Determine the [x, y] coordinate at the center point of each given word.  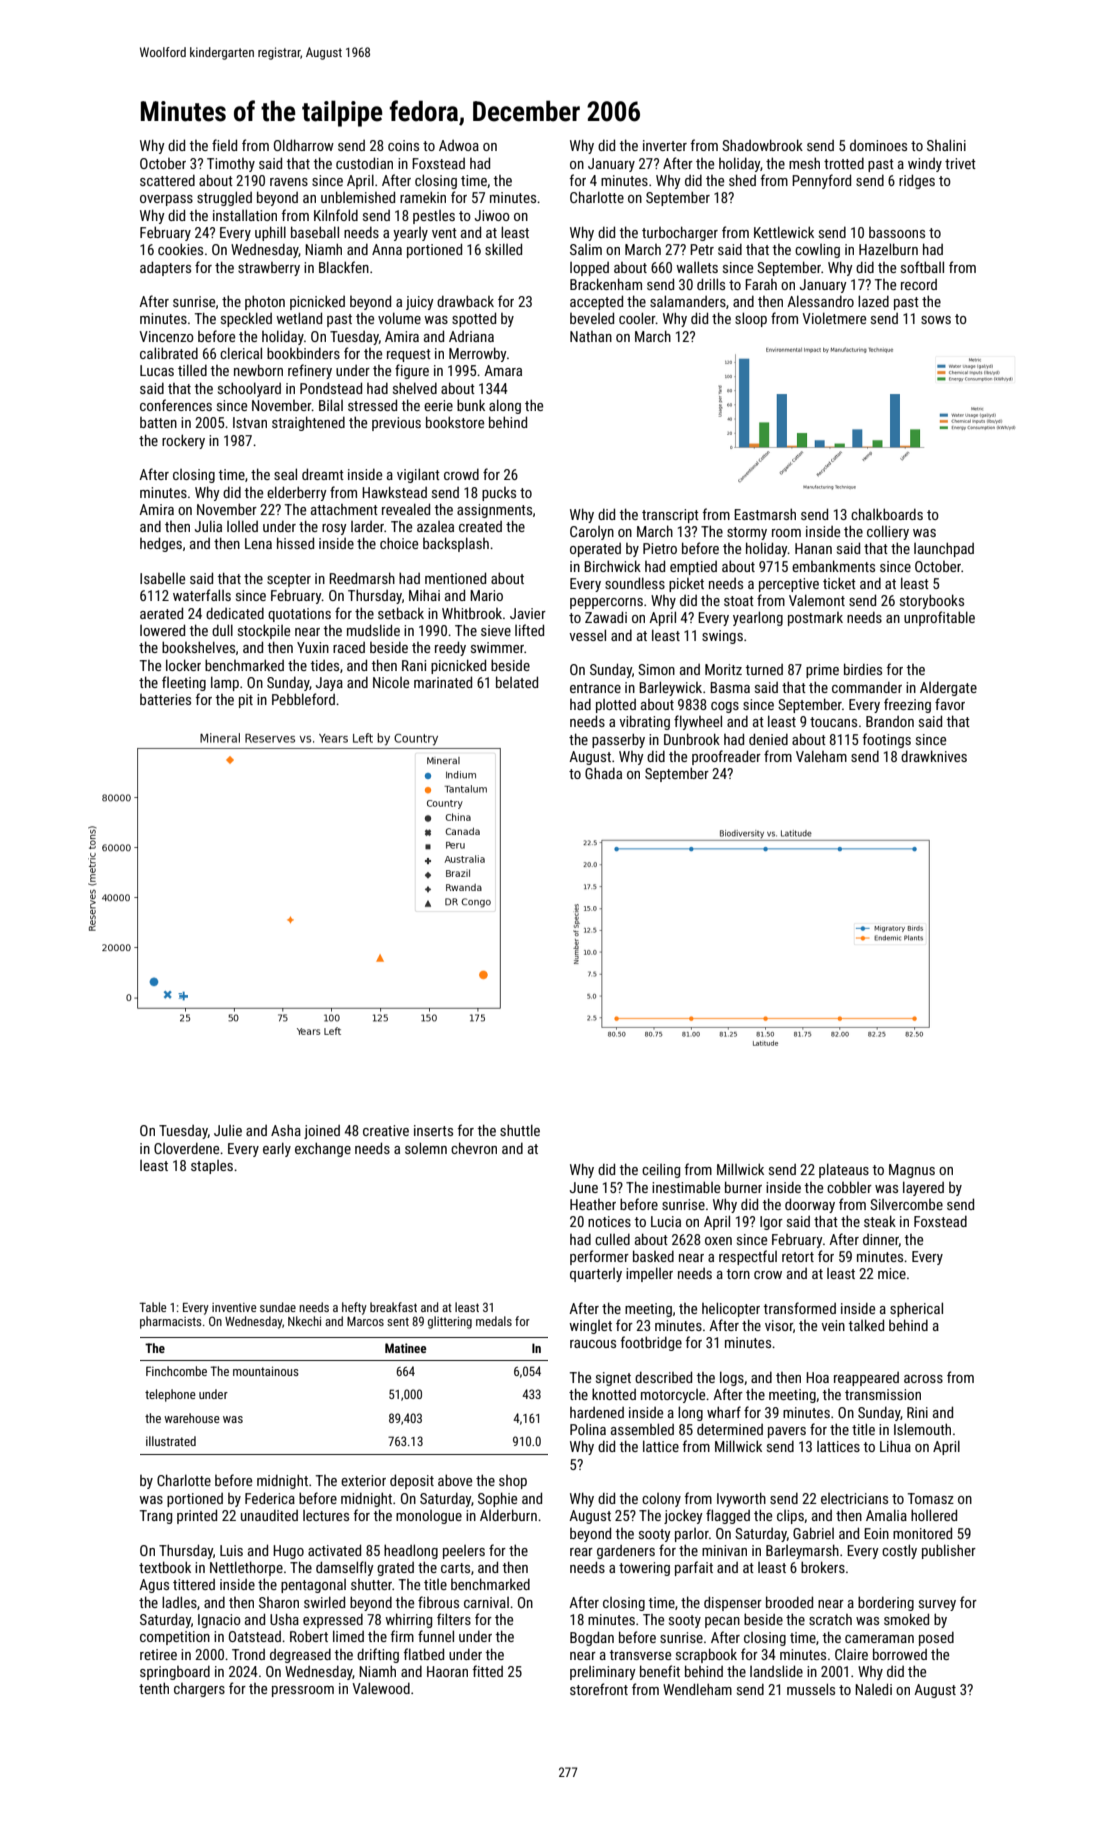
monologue [429, 1517]
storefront [599, 1689]
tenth [154, 1688]
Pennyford [821, 181]
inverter [665, 145]
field [224, 145]
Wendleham [697, 1689]
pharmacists [171, 1322]
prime [822, 671]
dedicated [235, 613]
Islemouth [922, 1429]
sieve [496, 630]
